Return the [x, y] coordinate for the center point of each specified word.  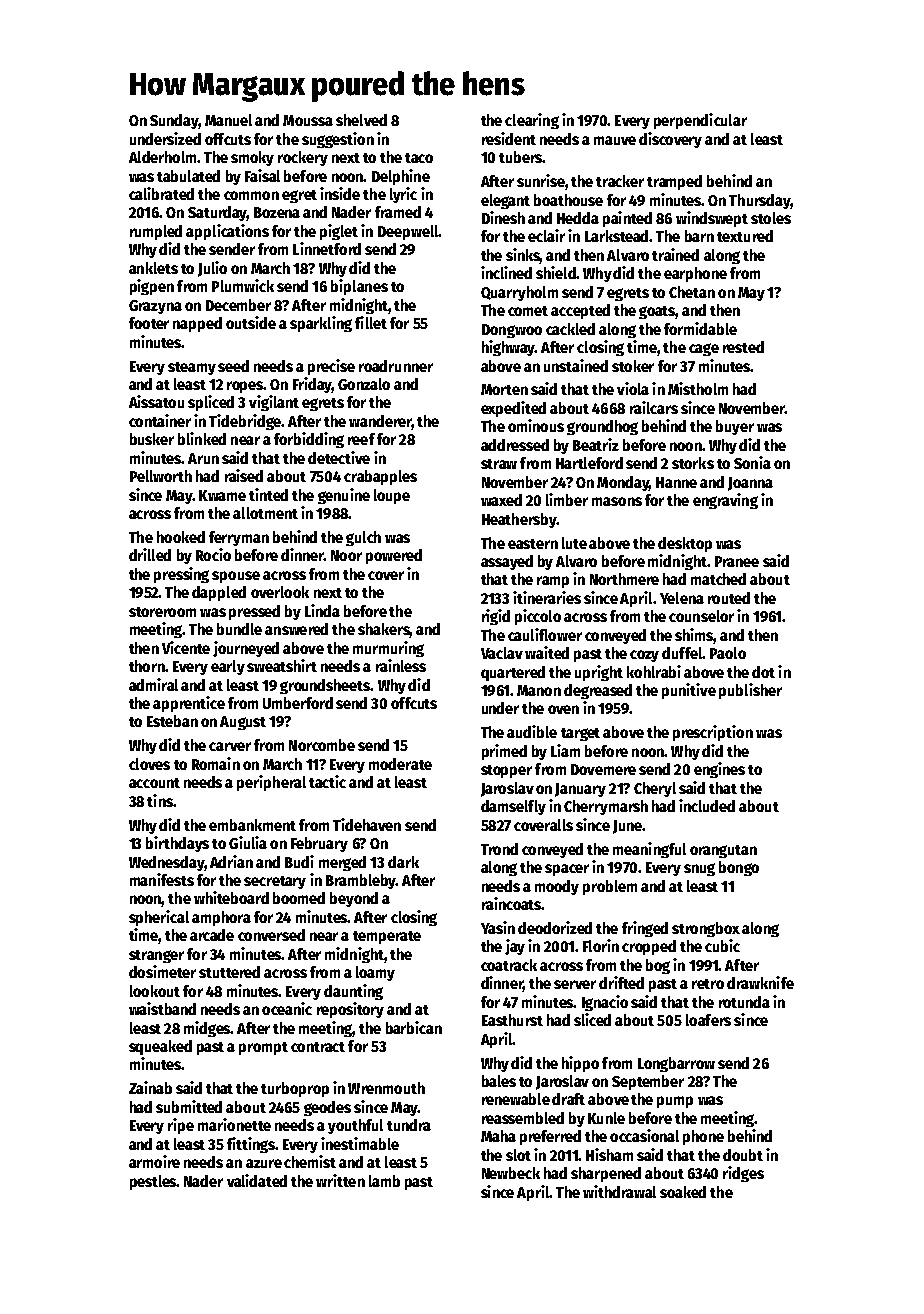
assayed [507, 562]
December [238, 305]
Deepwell [408, 232]
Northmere [624, 579]
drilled [150, 554]
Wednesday [166, 863]
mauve [615, 140]
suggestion [338, 140]
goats [657, 312]
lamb [384, 1181]
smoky [252, 158]
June [627, 827]
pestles [153, 1182]
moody [557, 887]
